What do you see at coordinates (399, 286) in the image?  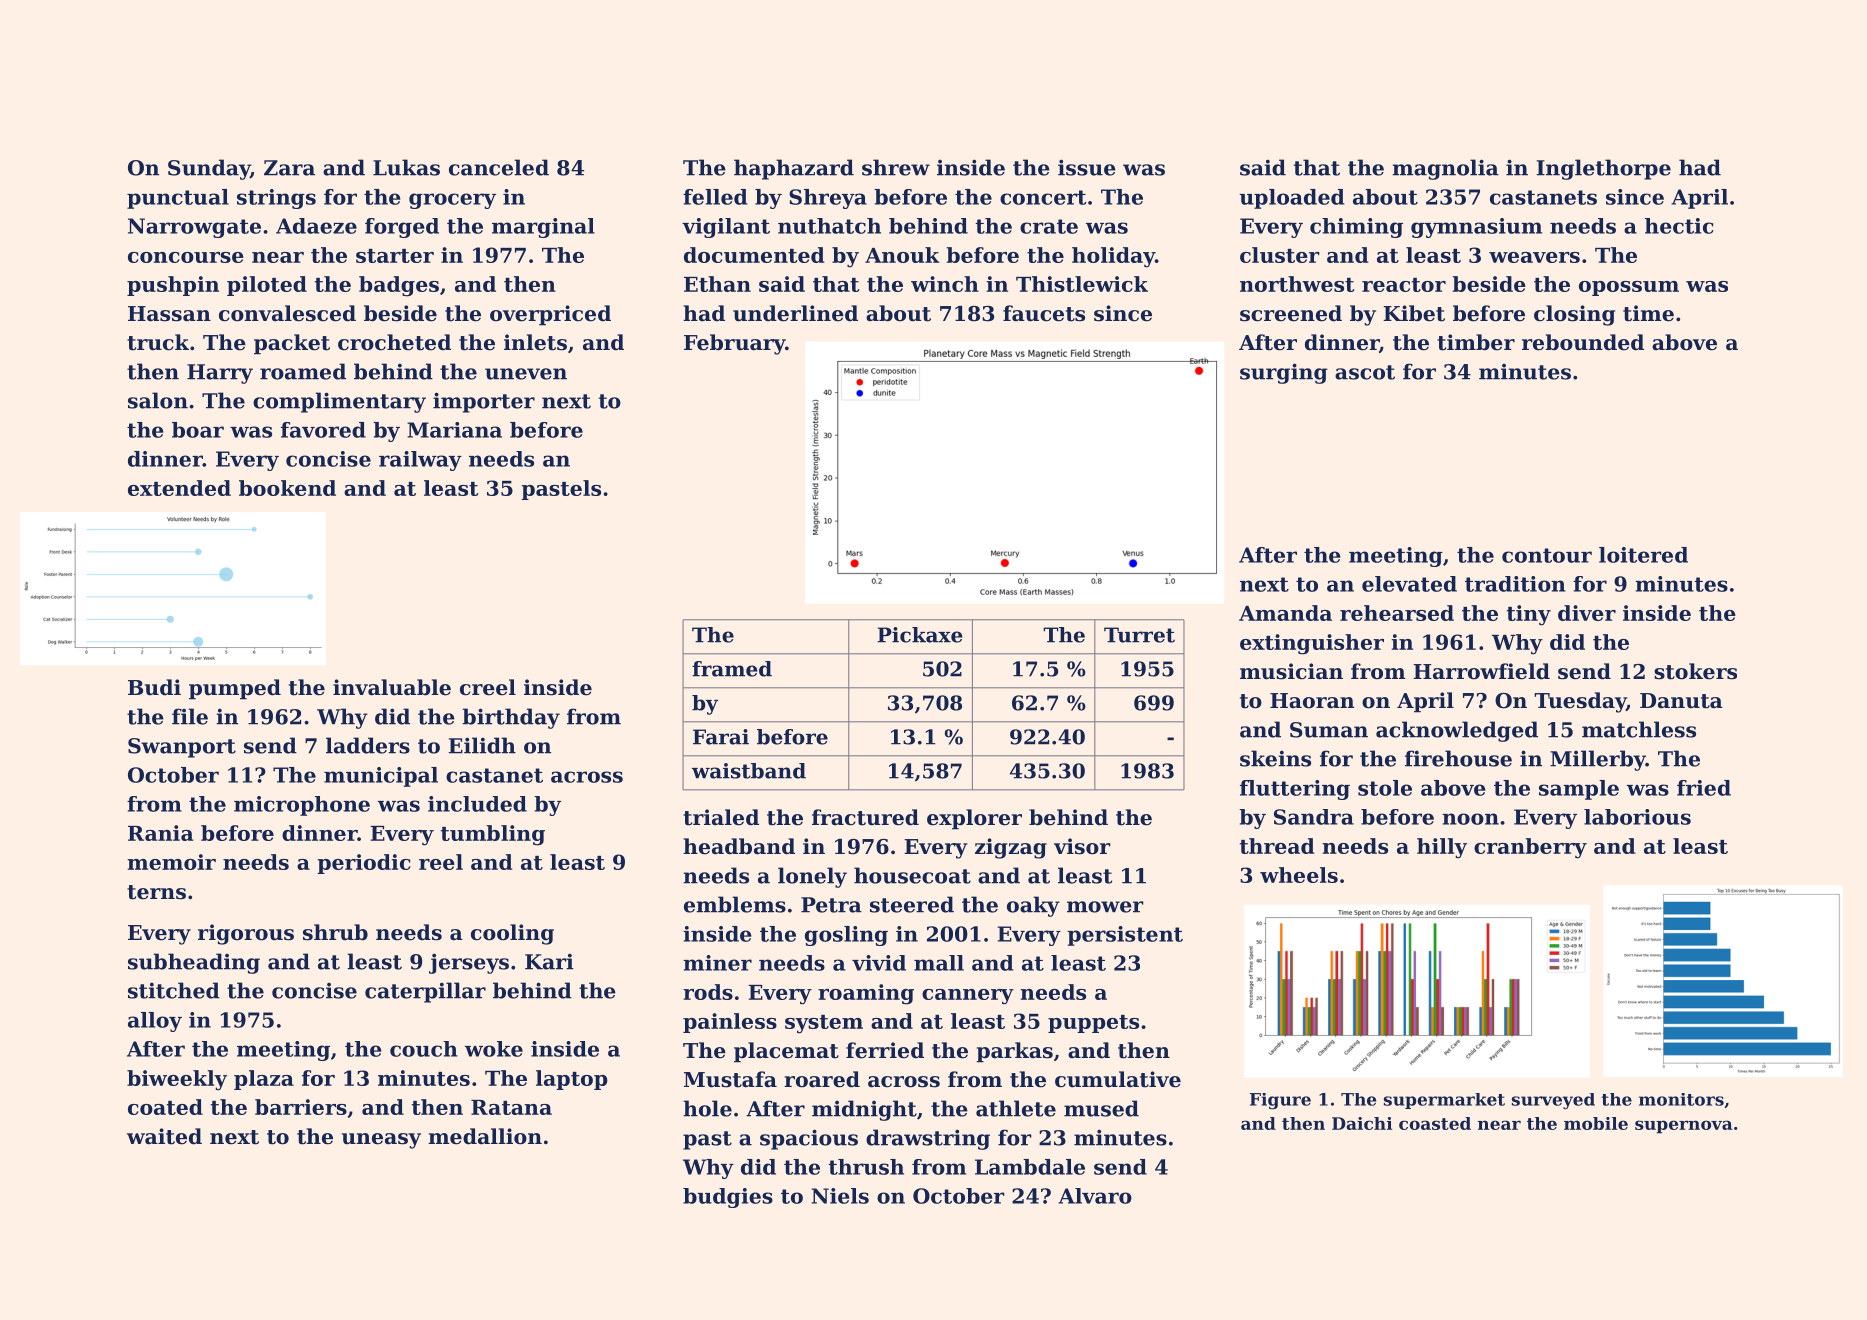 I see `badges` at bounding box center [399, 286].
